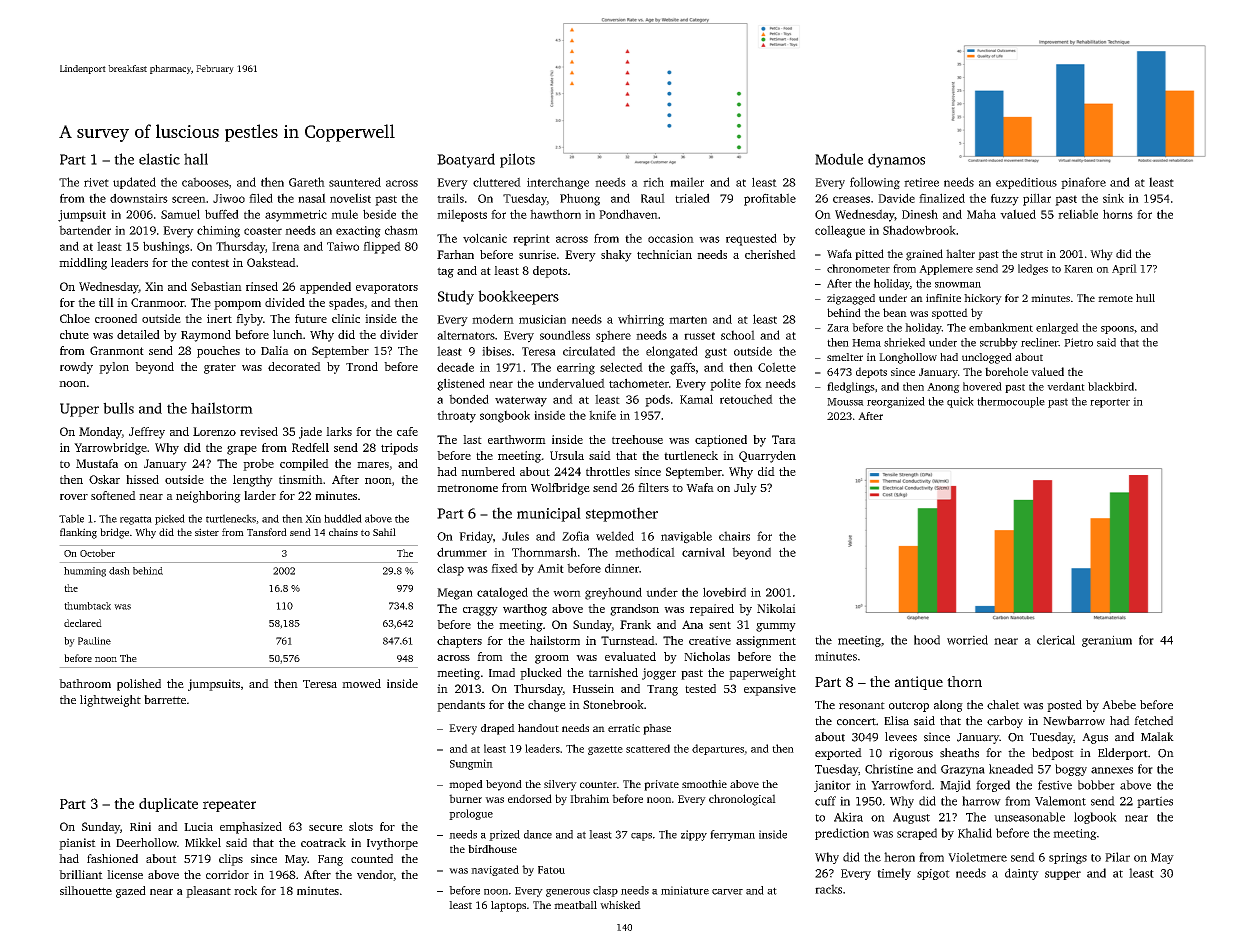 This screenshot has height=952, width=1233. I want to click on fashioned, so click(112, 858).
